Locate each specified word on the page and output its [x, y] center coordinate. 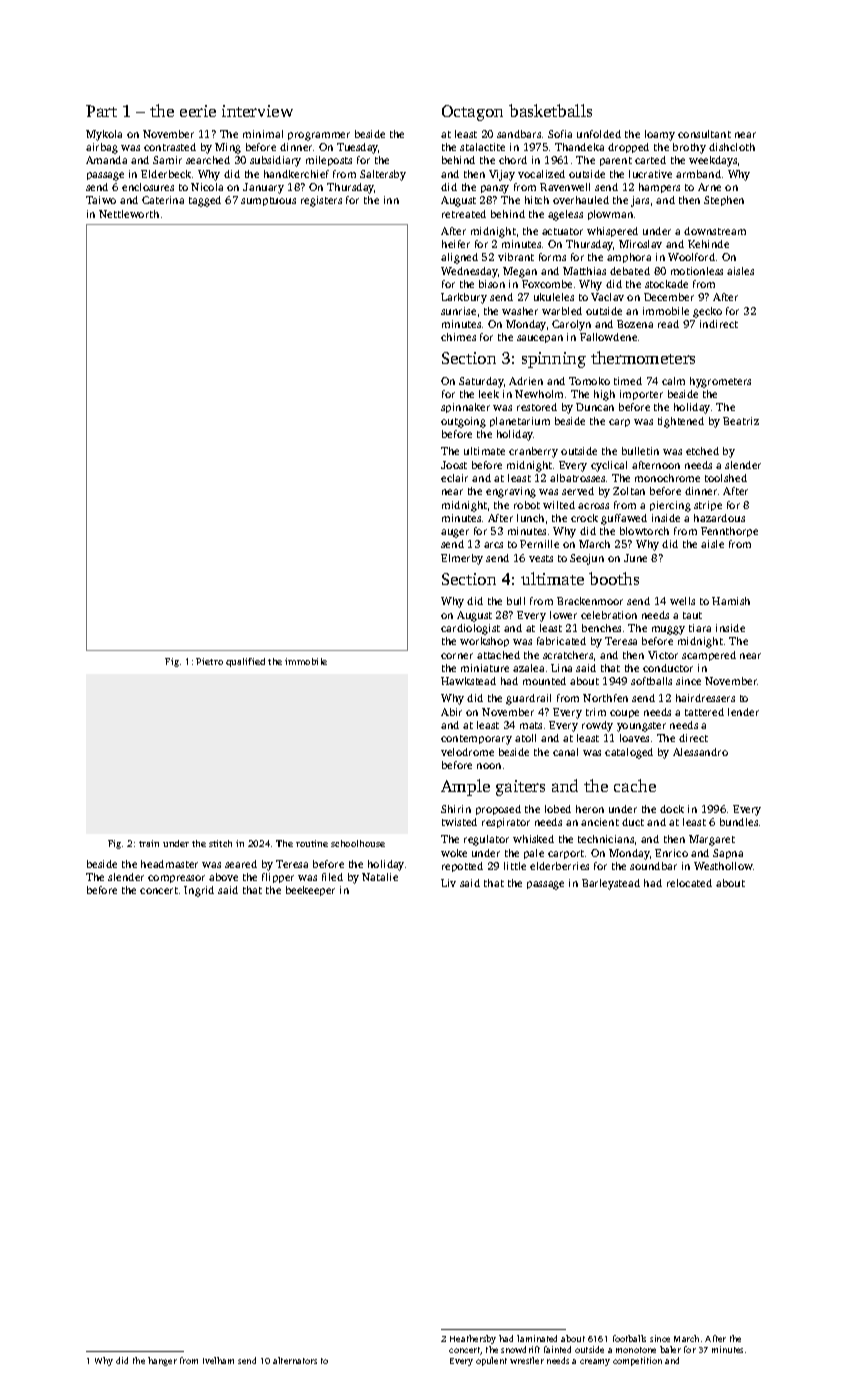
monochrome [667, 478]
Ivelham [218, 1360]
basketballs [550, 110]
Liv [448, 883]
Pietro [209, 661]
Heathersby [473, 1339]
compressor [176, 879]
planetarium [520, 422]
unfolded [599, 134]
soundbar [653, 866]
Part [101, 111]
